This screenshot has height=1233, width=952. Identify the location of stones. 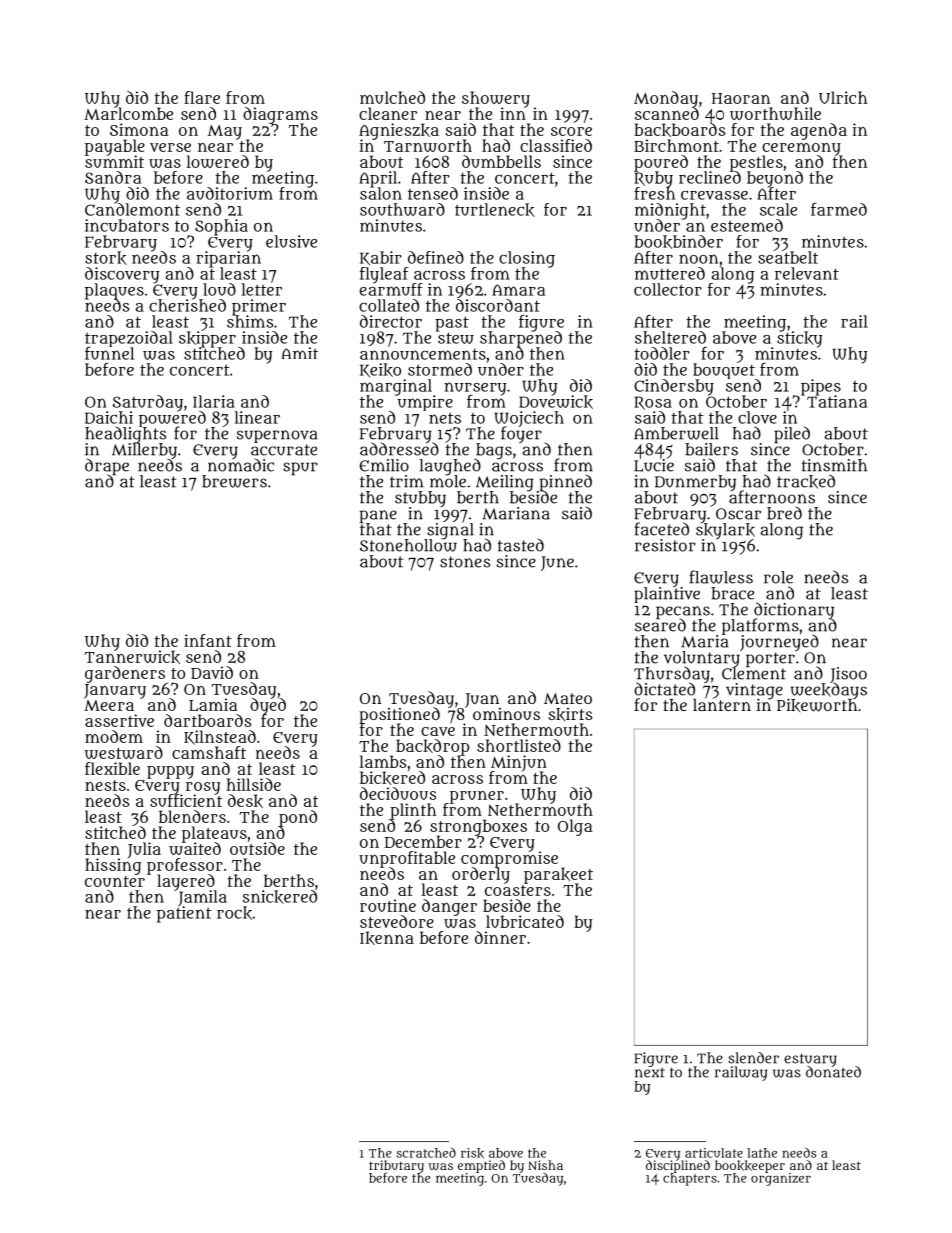
(465, 562).
